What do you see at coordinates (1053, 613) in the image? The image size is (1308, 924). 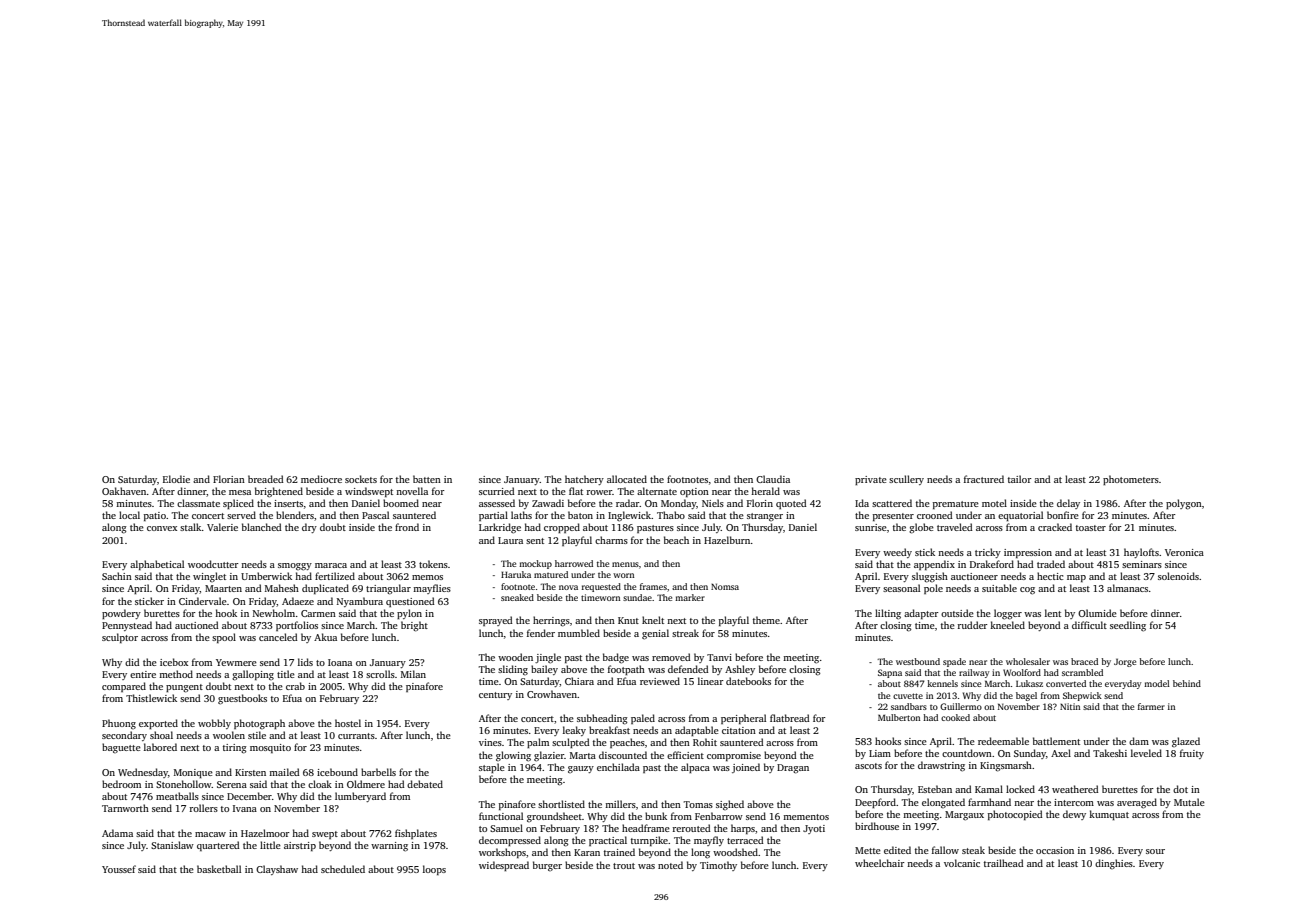 I see `lent` at bounding box center [1053, 613].
